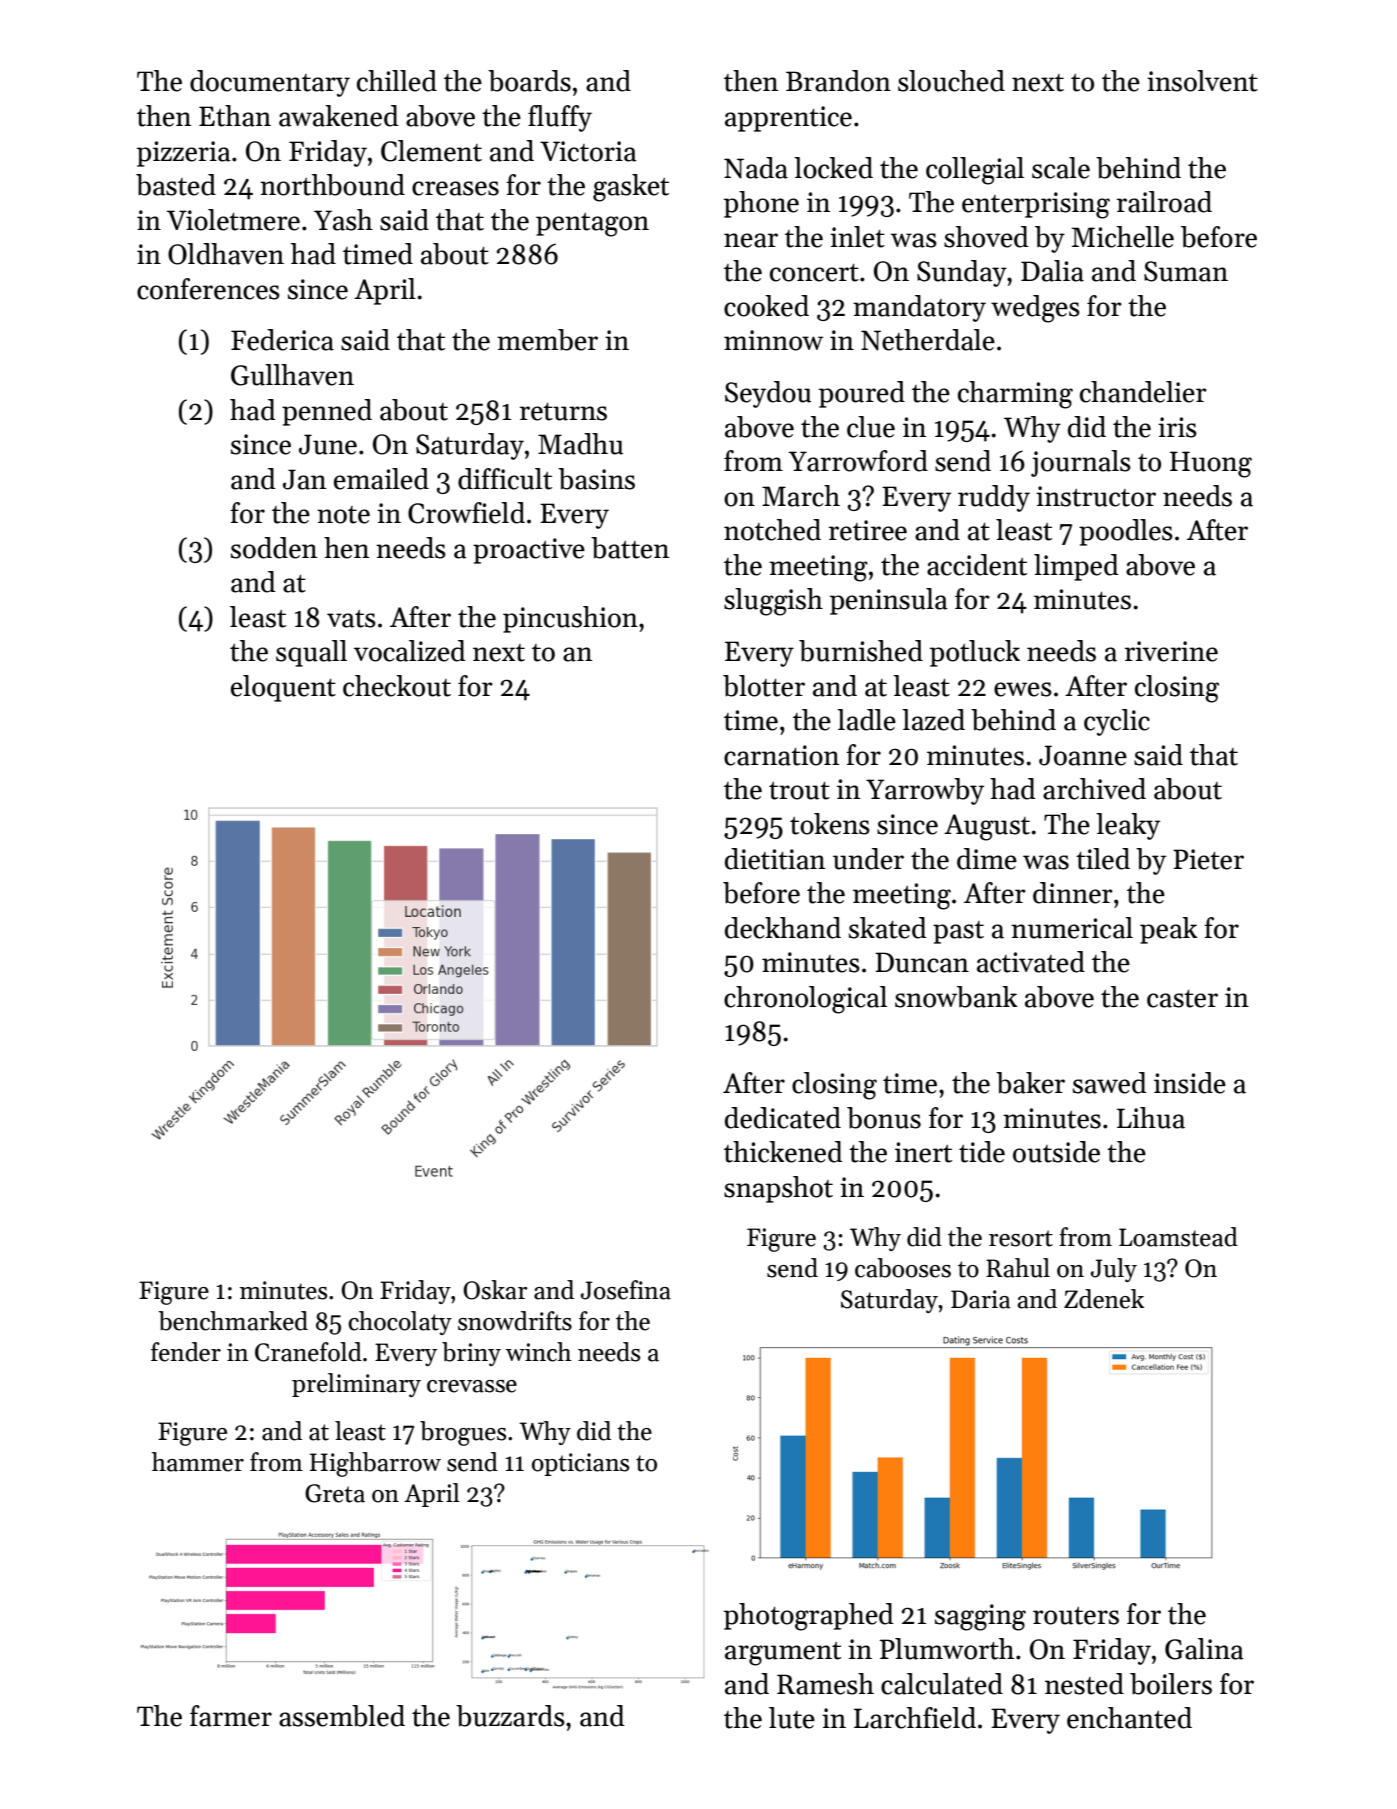  Describe the element at coordinates (925, 791) in the page. I see `Yarrowby` at that location.
